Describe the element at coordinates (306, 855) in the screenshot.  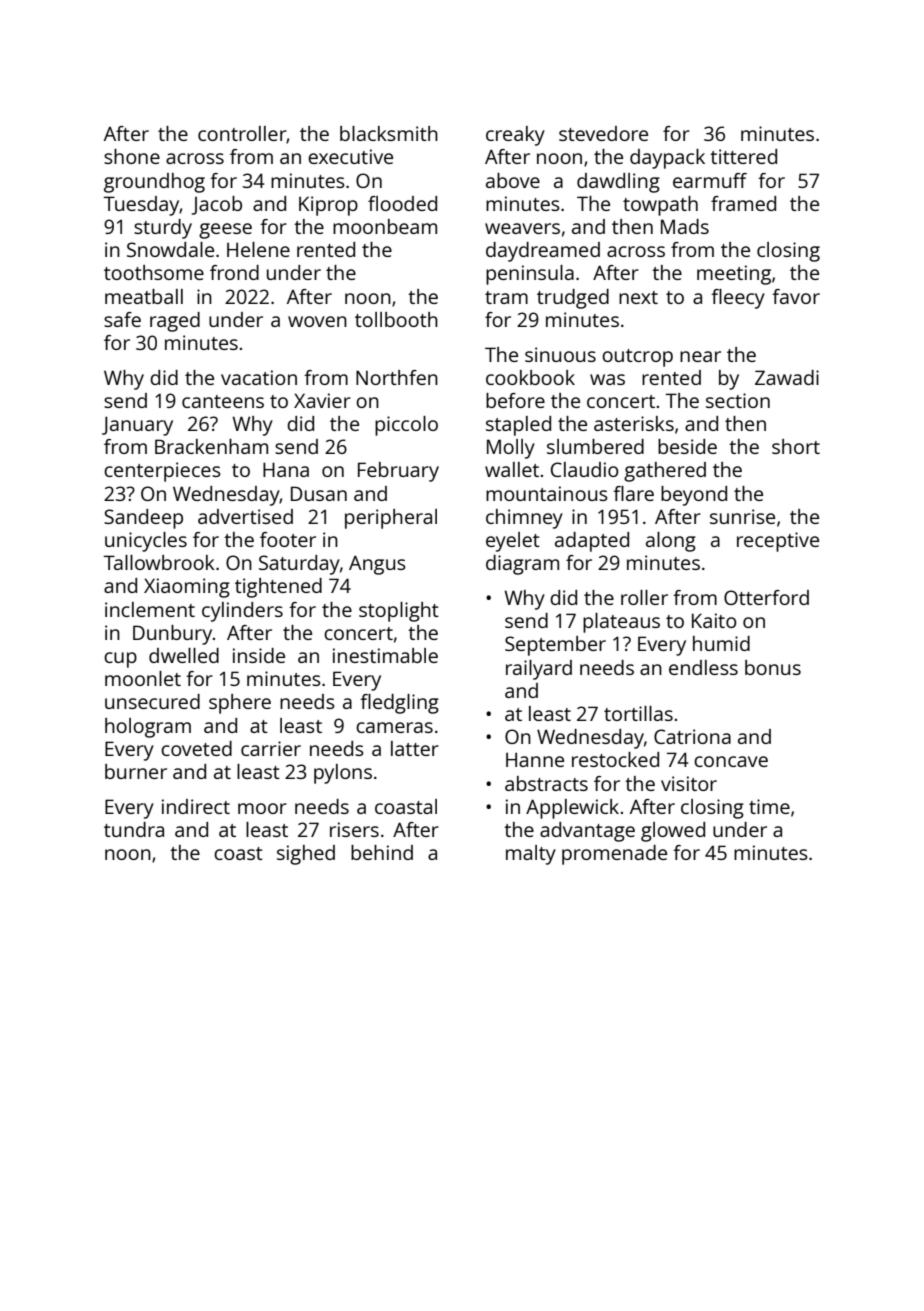
I see `sighed` at that location.
